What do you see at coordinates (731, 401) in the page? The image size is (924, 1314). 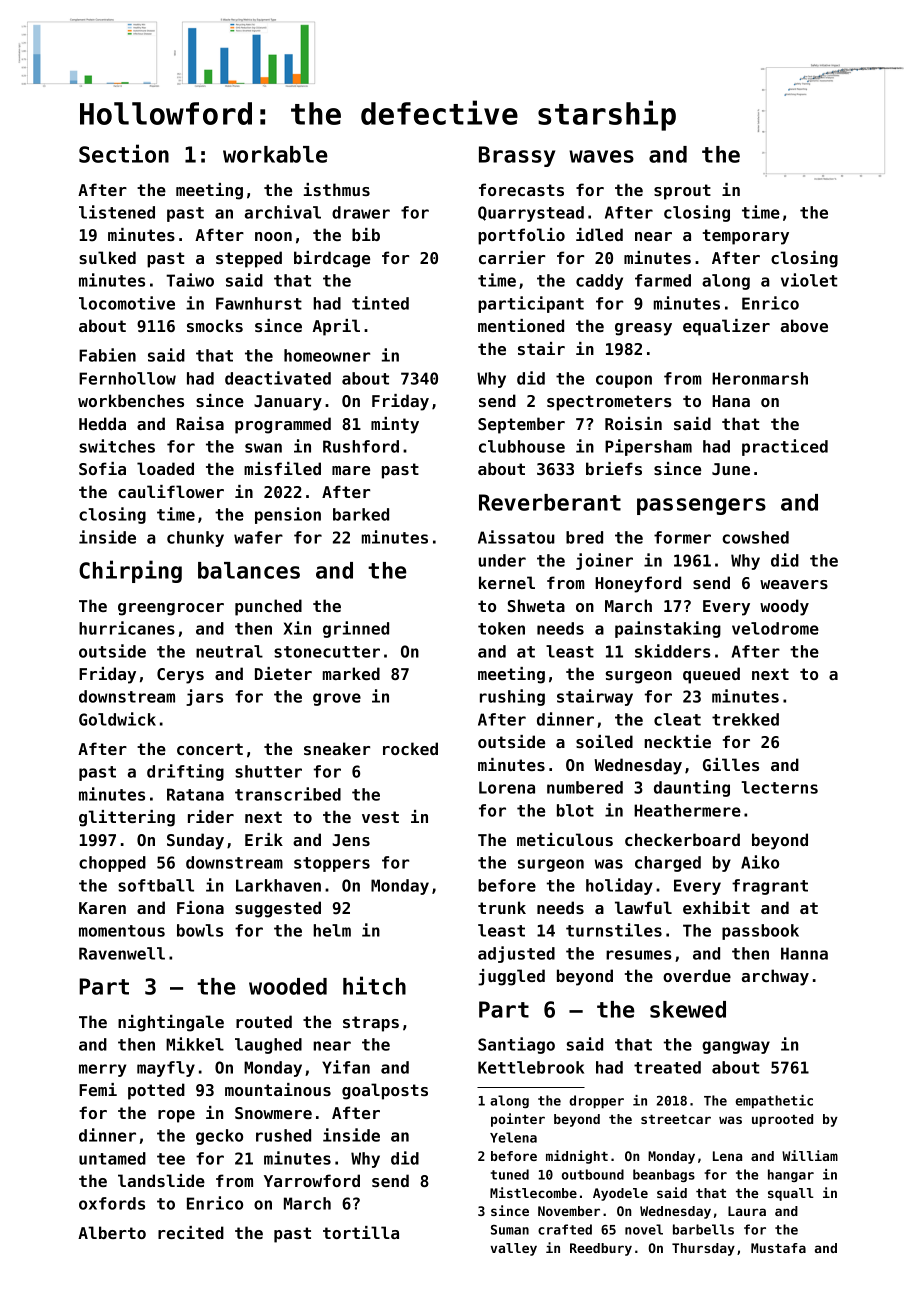 I see `Hana` at bounding box center [731, 401].
